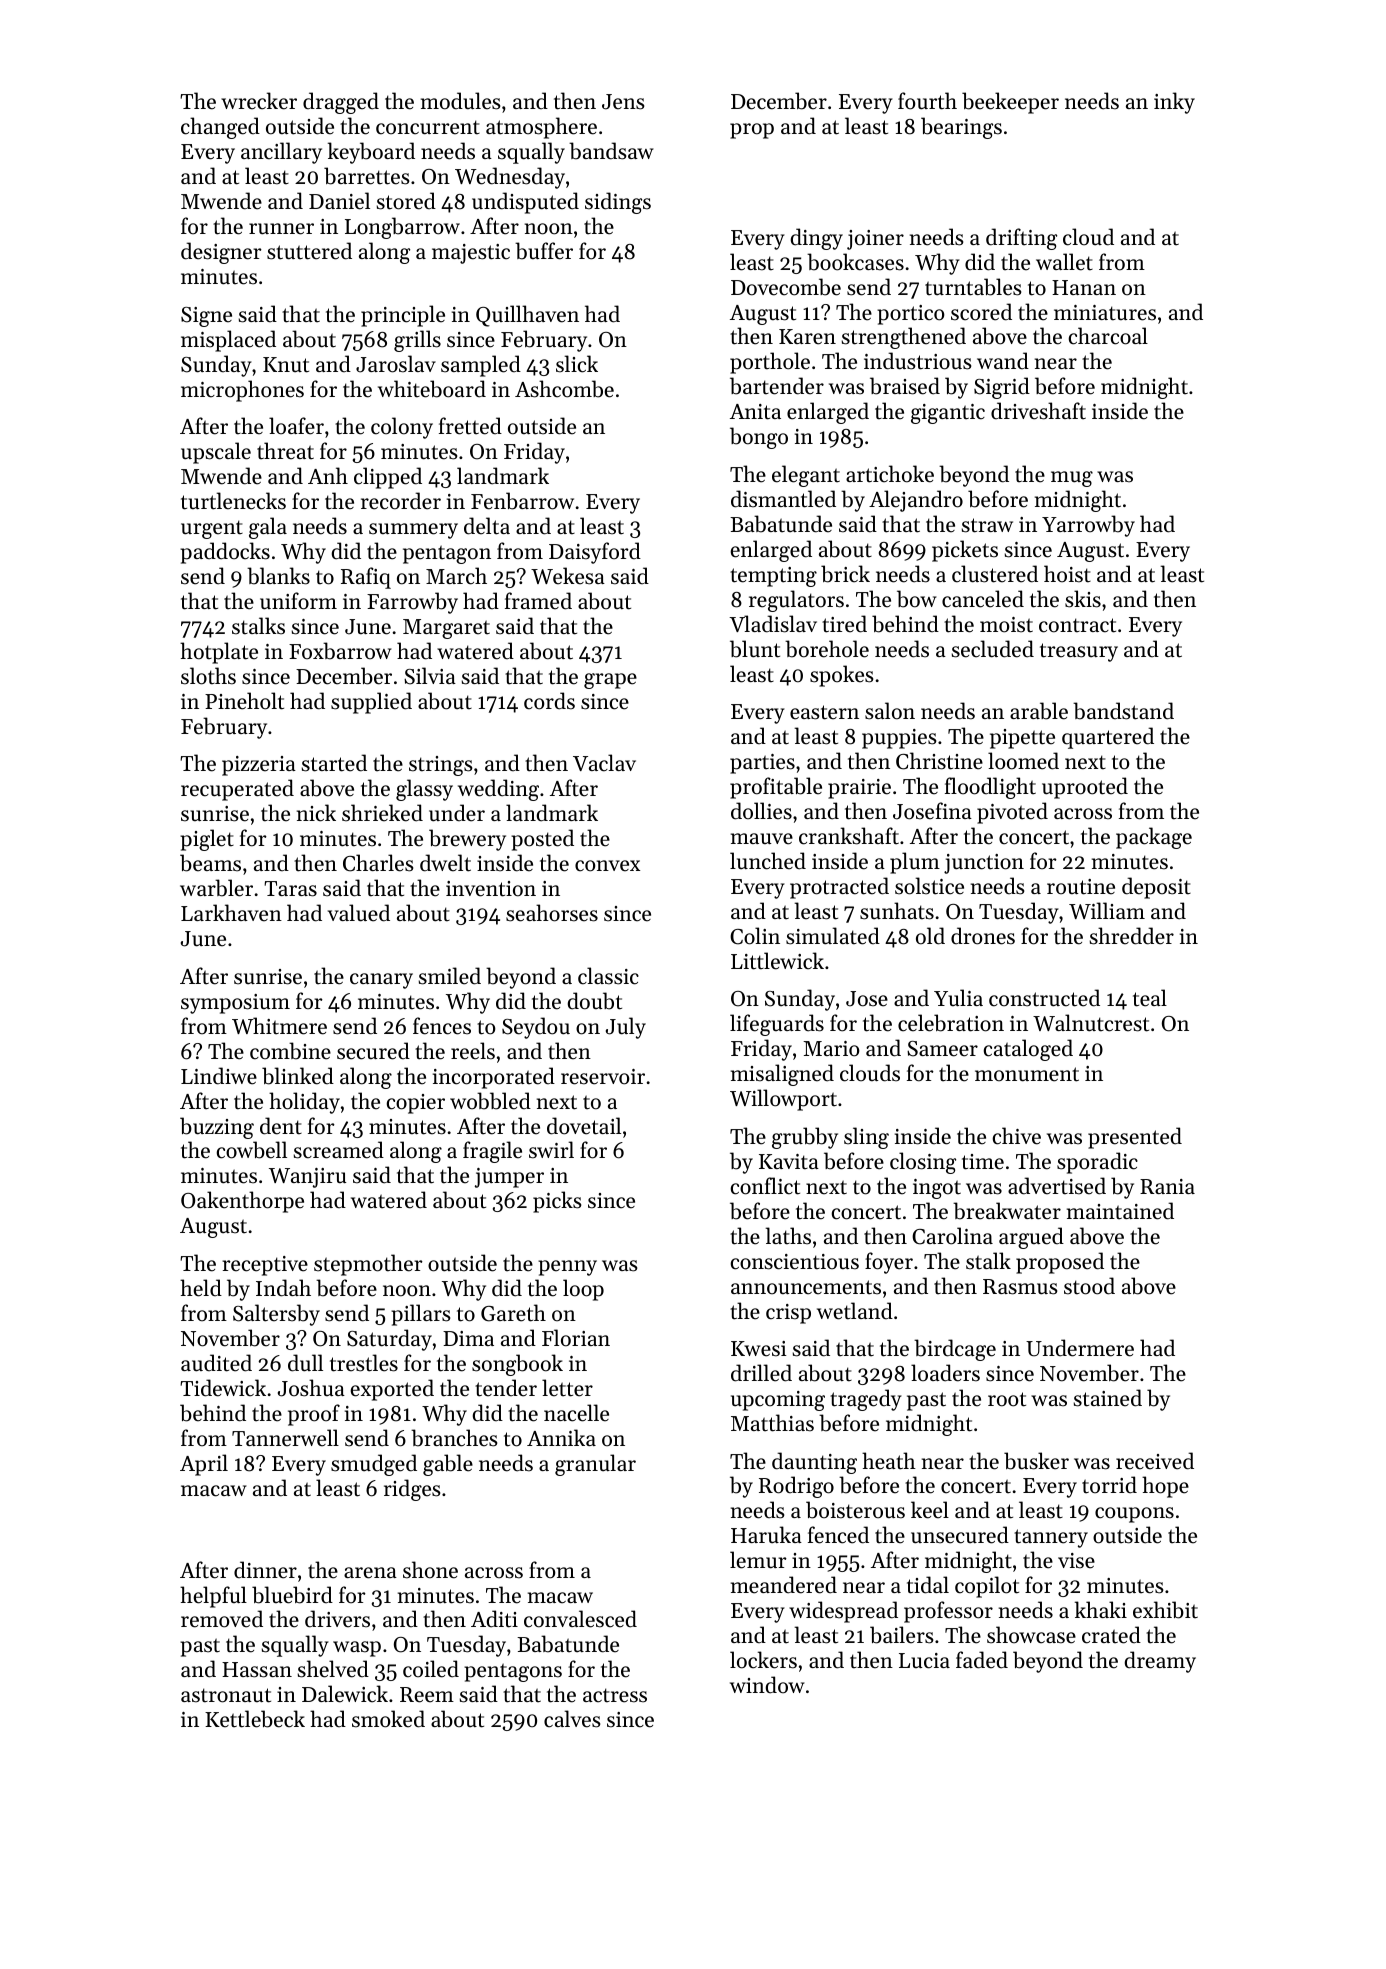  I want to click on skis, so click(1083, 599).
